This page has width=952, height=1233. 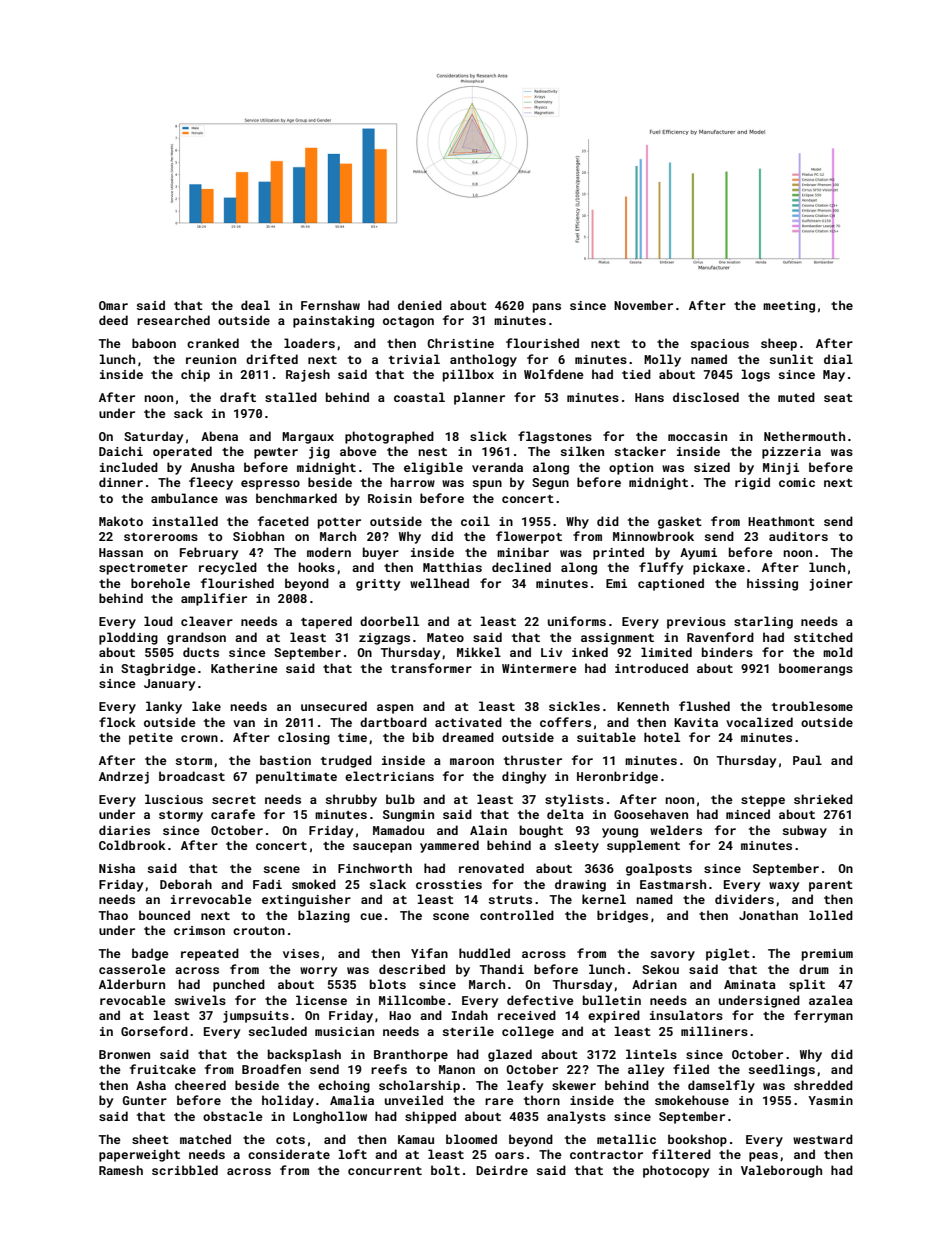 I want to click on unsecured, so click(x=334, y=706).
